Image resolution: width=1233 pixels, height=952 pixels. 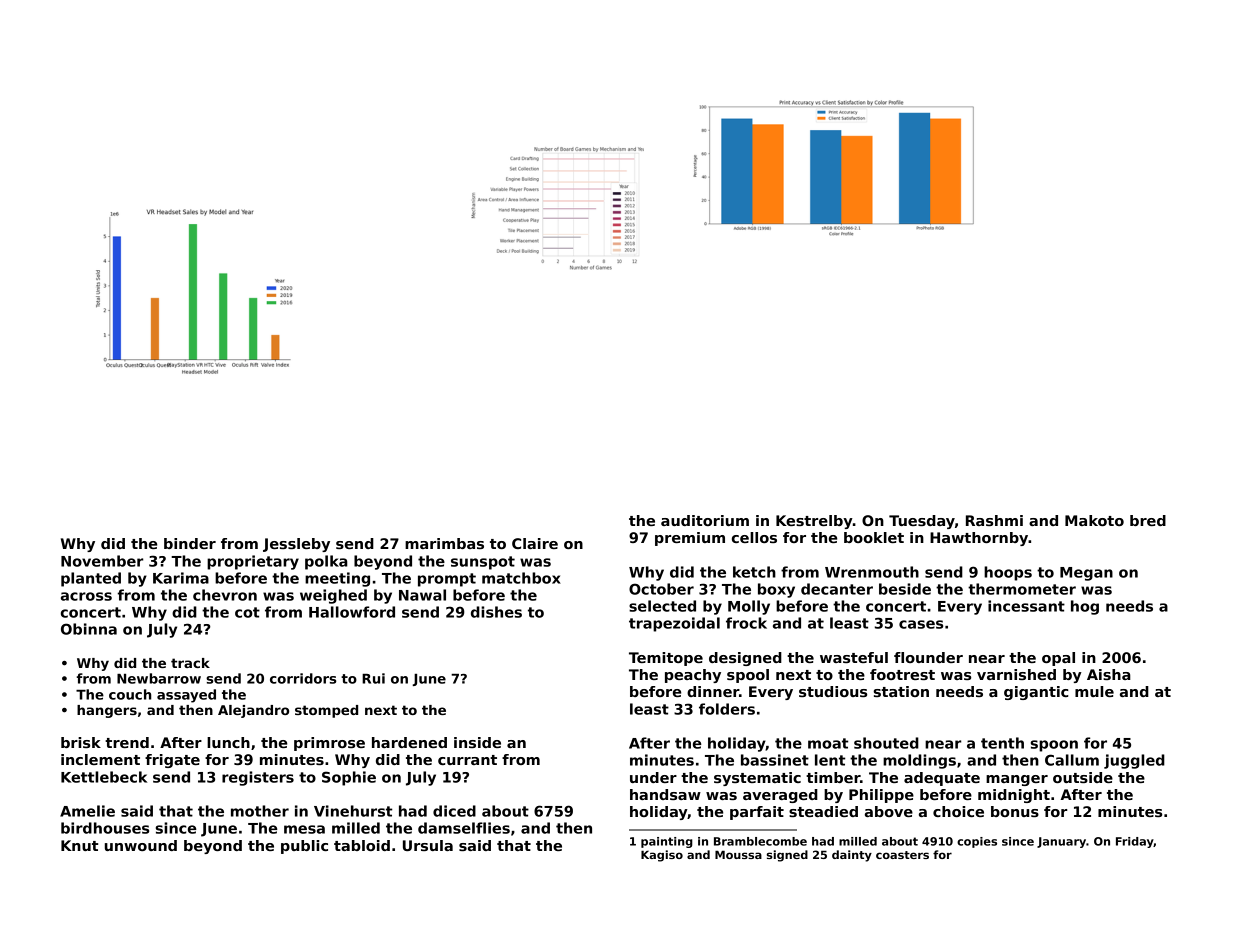 I want to click on Temitope, so click(x=666, y=659).
